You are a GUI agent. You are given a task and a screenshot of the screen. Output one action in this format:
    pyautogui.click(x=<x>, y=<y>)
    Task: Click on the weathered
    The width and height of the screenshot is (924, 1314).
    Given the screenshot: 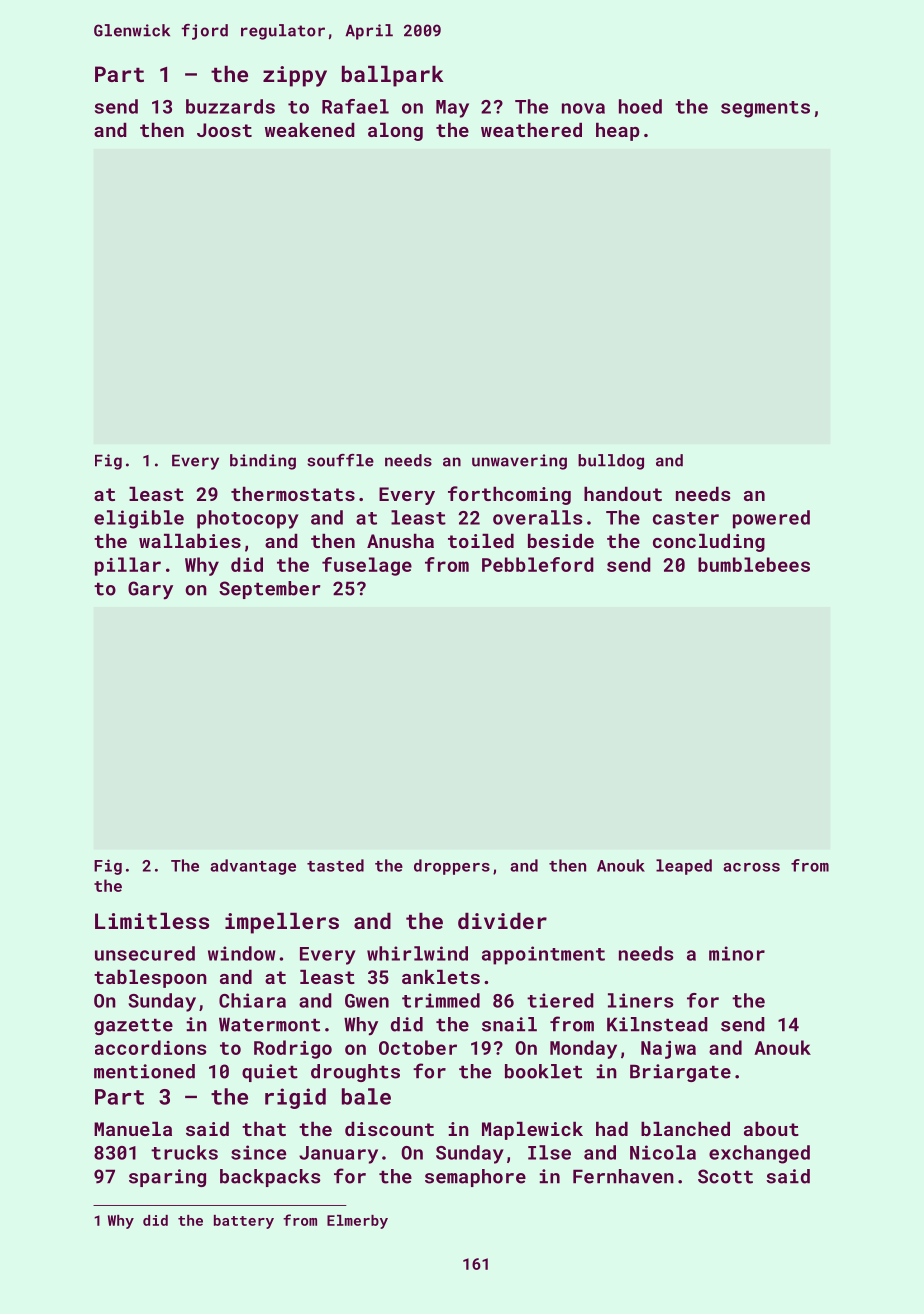 What is the action you would take?
    pyautogui.click(x=531, y=130)
